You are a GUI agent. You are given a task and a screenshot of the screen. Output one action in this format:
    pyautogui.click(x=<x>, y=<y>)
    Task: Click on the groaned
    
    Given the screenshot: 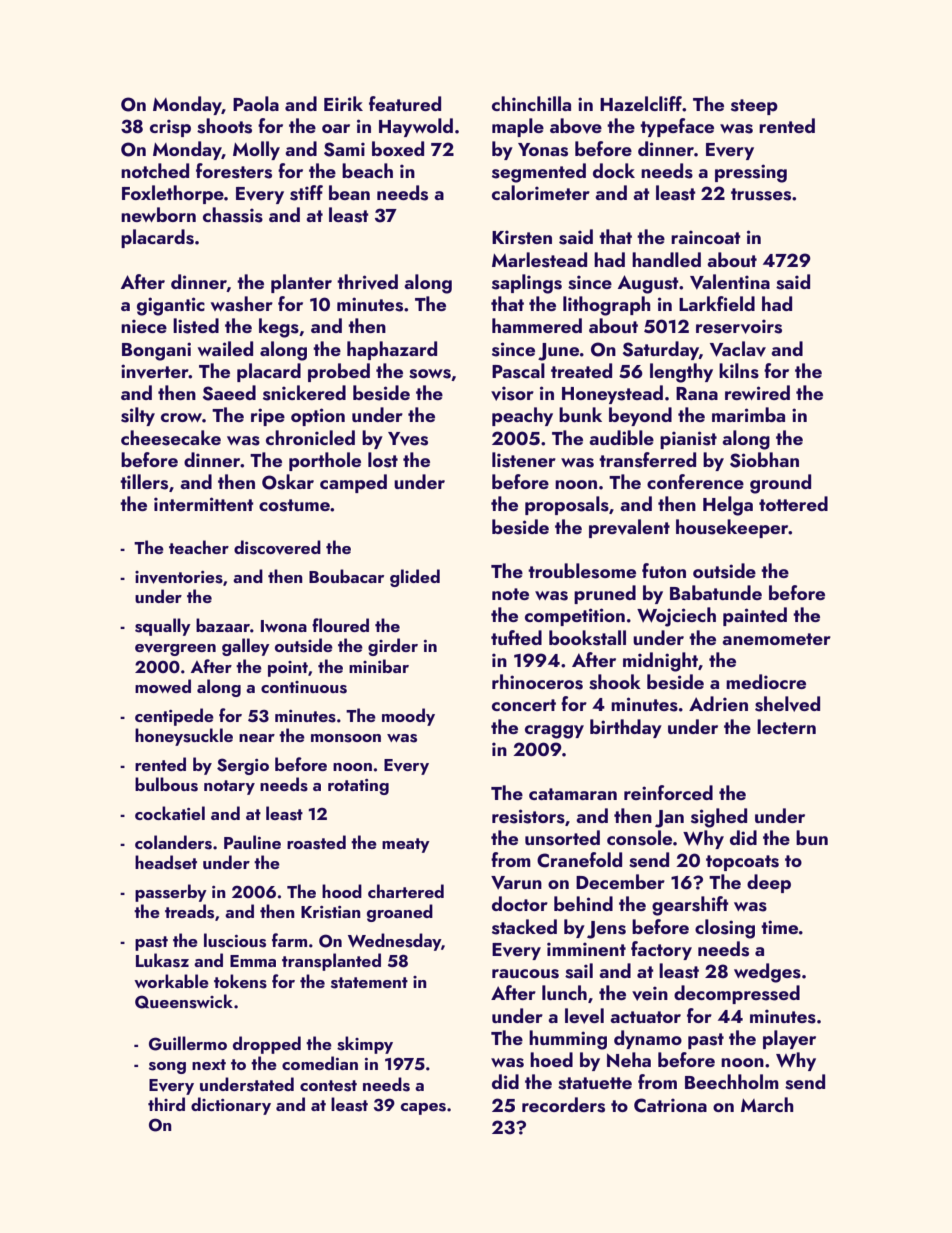 What is the action you would take?
    pyautogui.click(x=400, y=913)
